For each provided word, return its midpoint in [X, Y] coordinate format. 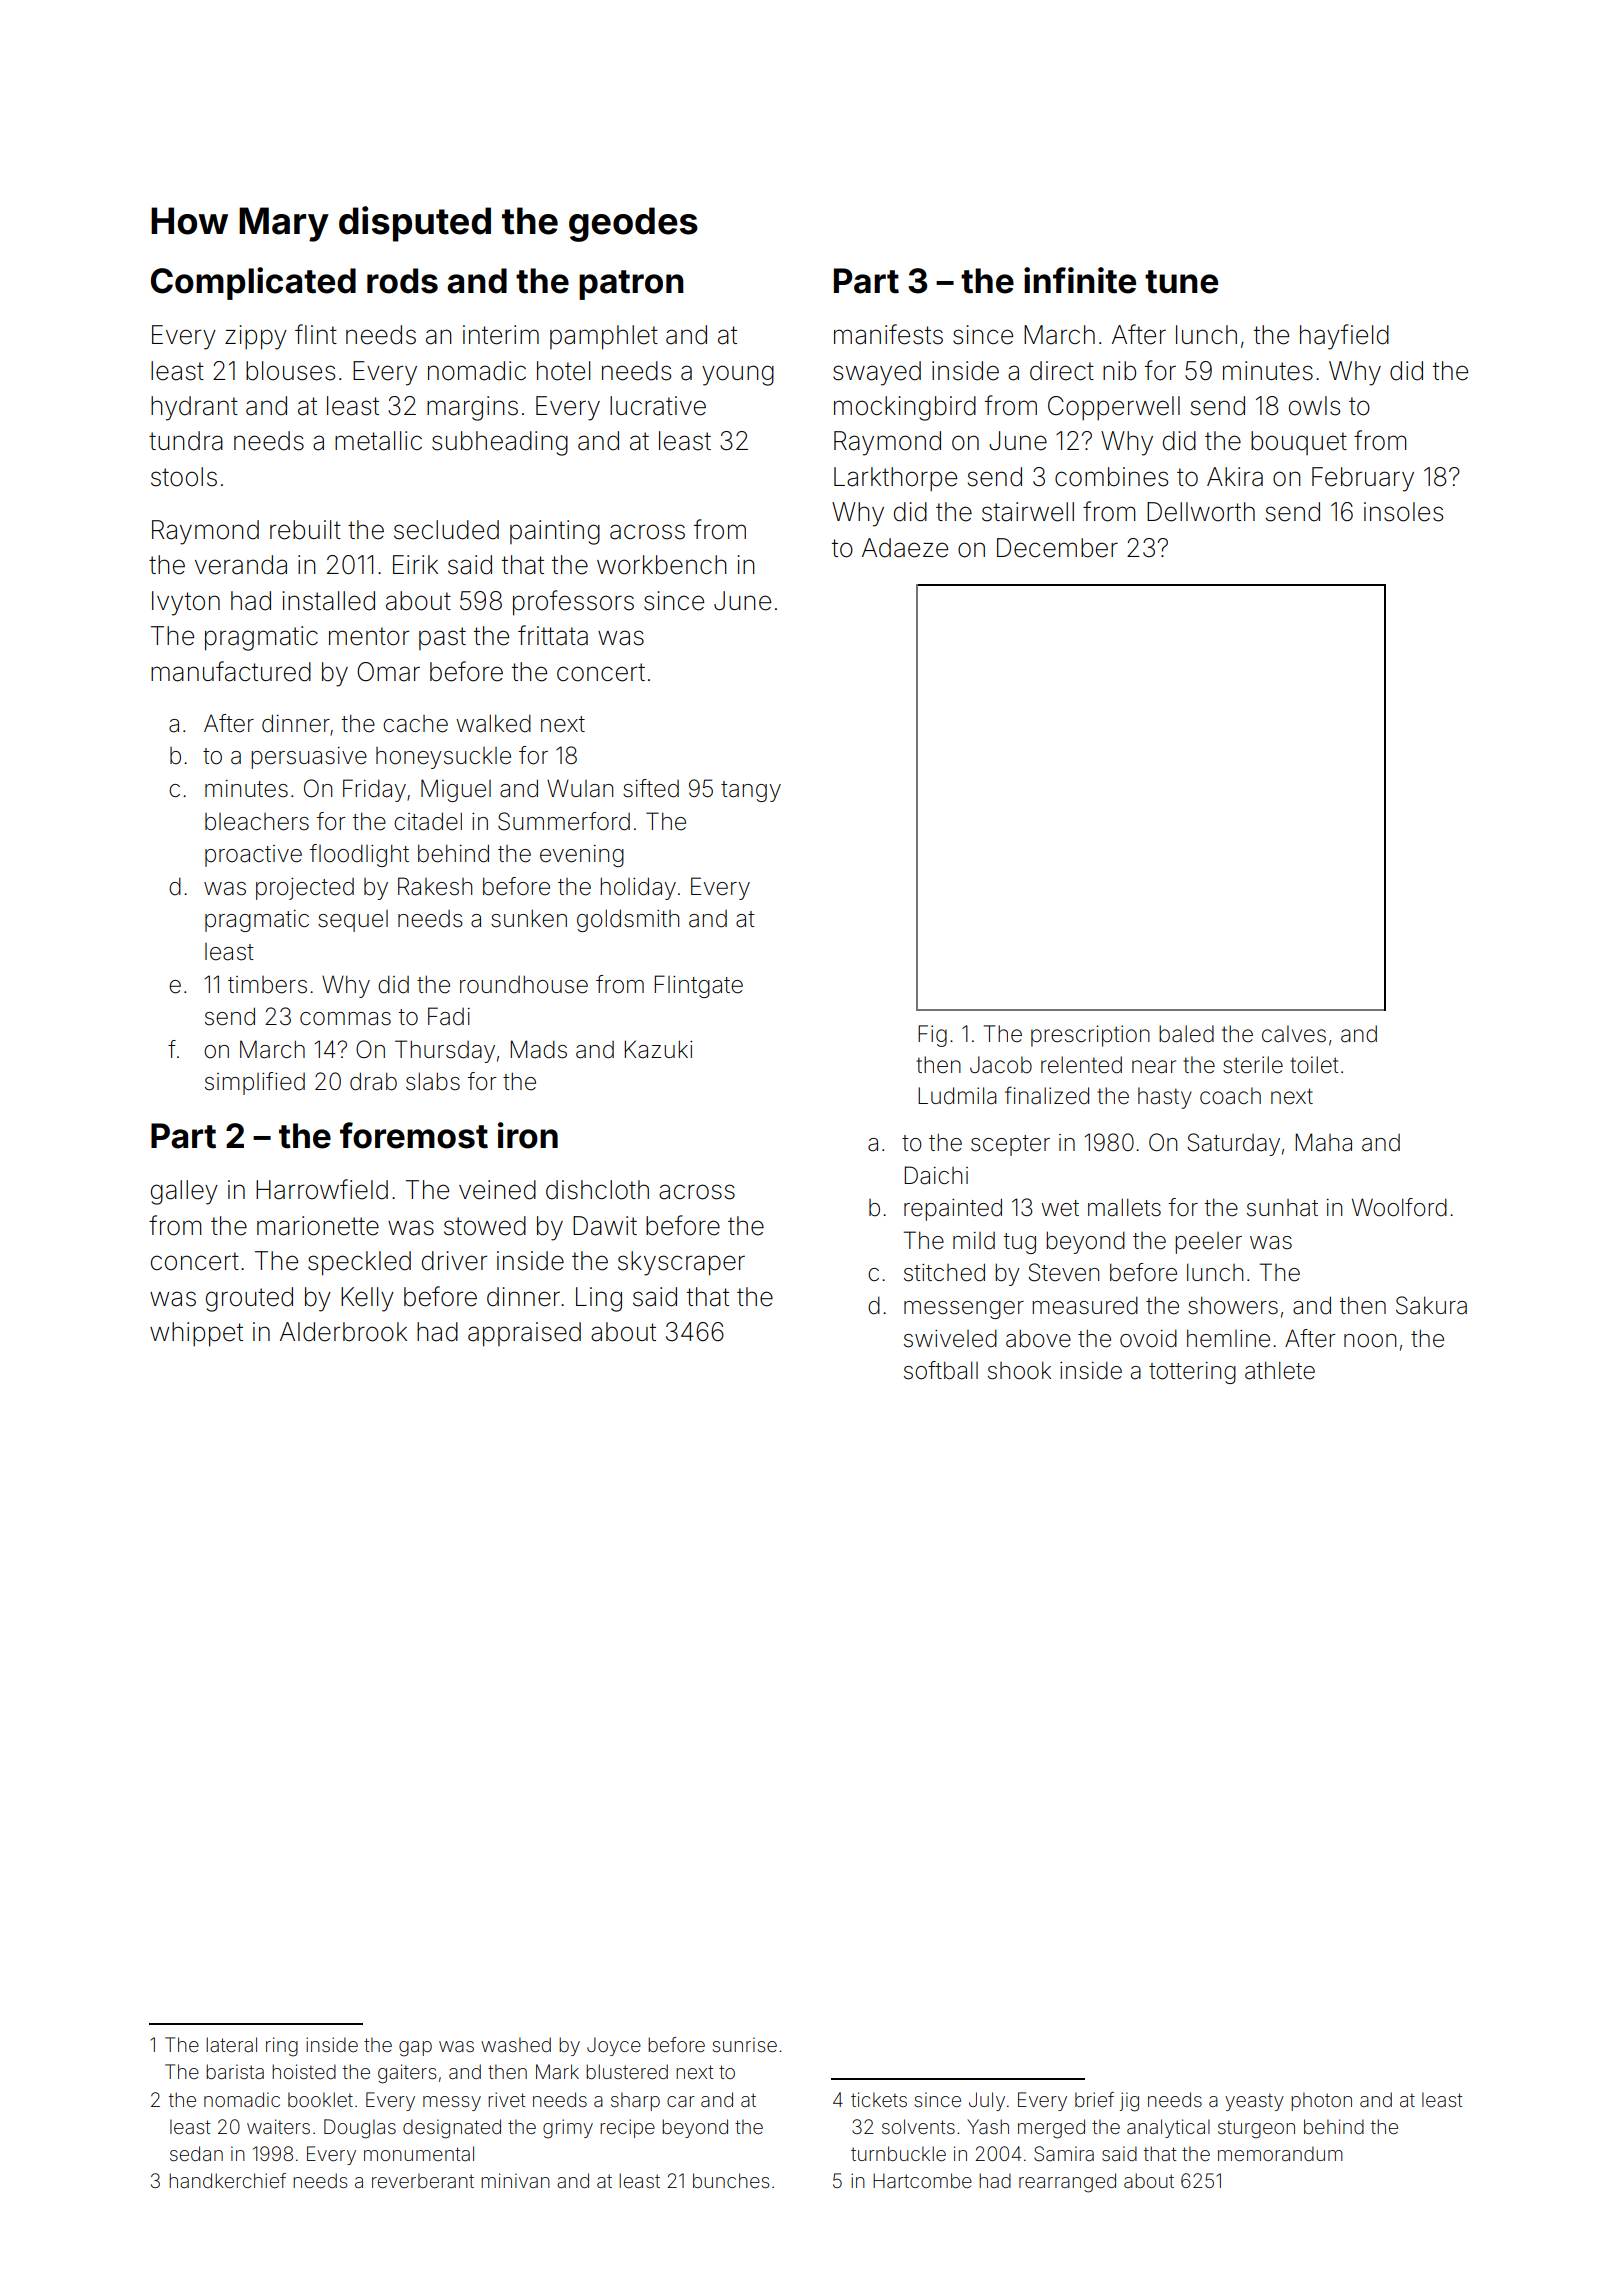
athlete [1280, 1370]
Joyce [614, 2046]
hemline [1228, 1338]
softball [941, 1370]
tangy [751, 791]
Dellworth [1201, 512]
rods [402, 281]
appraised [524, 1334]
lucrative [658, 406]
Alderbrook [343, 1332]
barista [235, 2071]
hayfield [1344, 337]
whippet [196, 1334]
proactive [253, 856]
